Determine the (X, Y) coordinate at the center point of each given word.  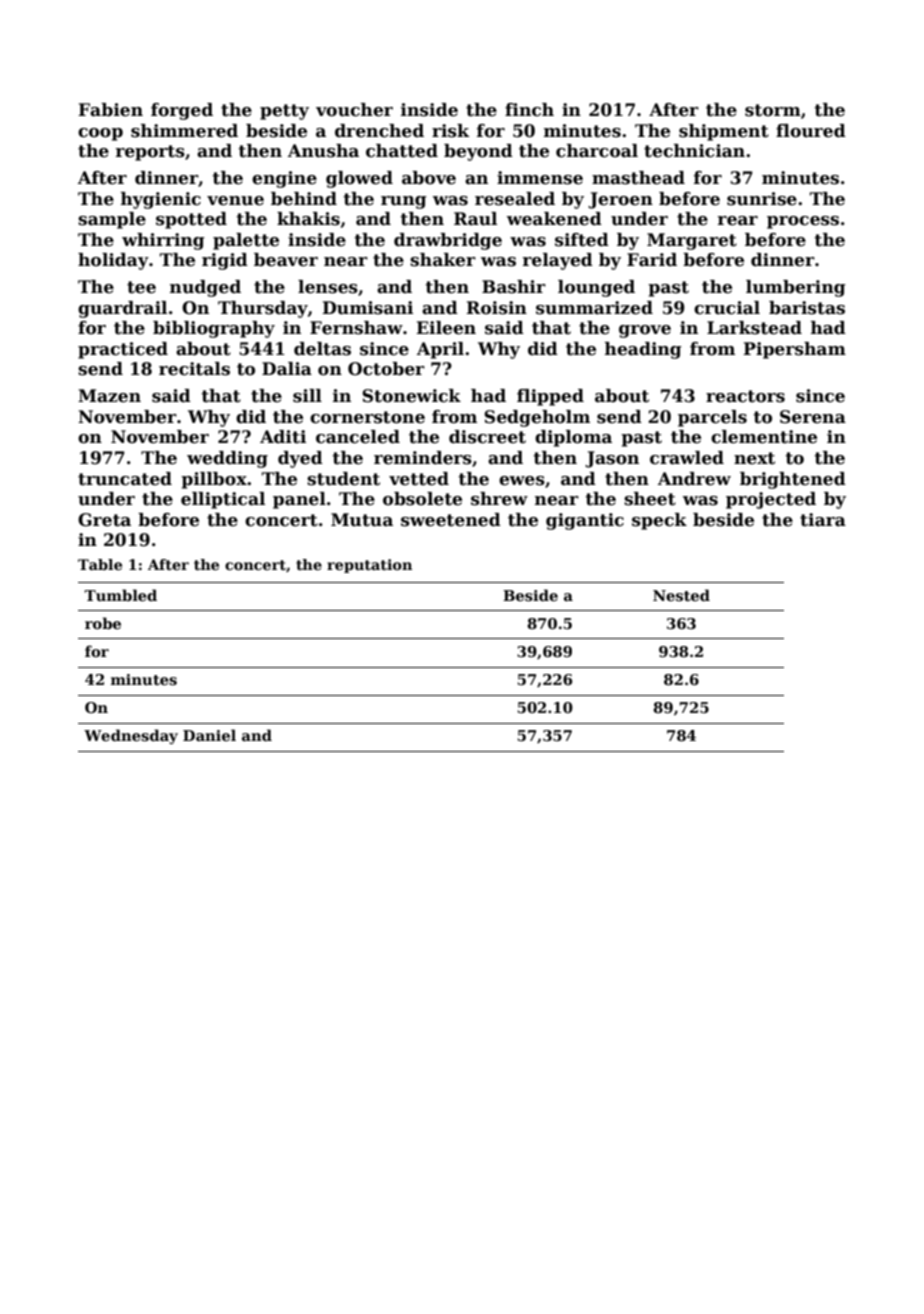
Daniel (209, 735)
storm (773, 110)
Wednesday (131, 736)
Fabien (110, 110)
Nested (681, 595)
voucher (354, 110)
